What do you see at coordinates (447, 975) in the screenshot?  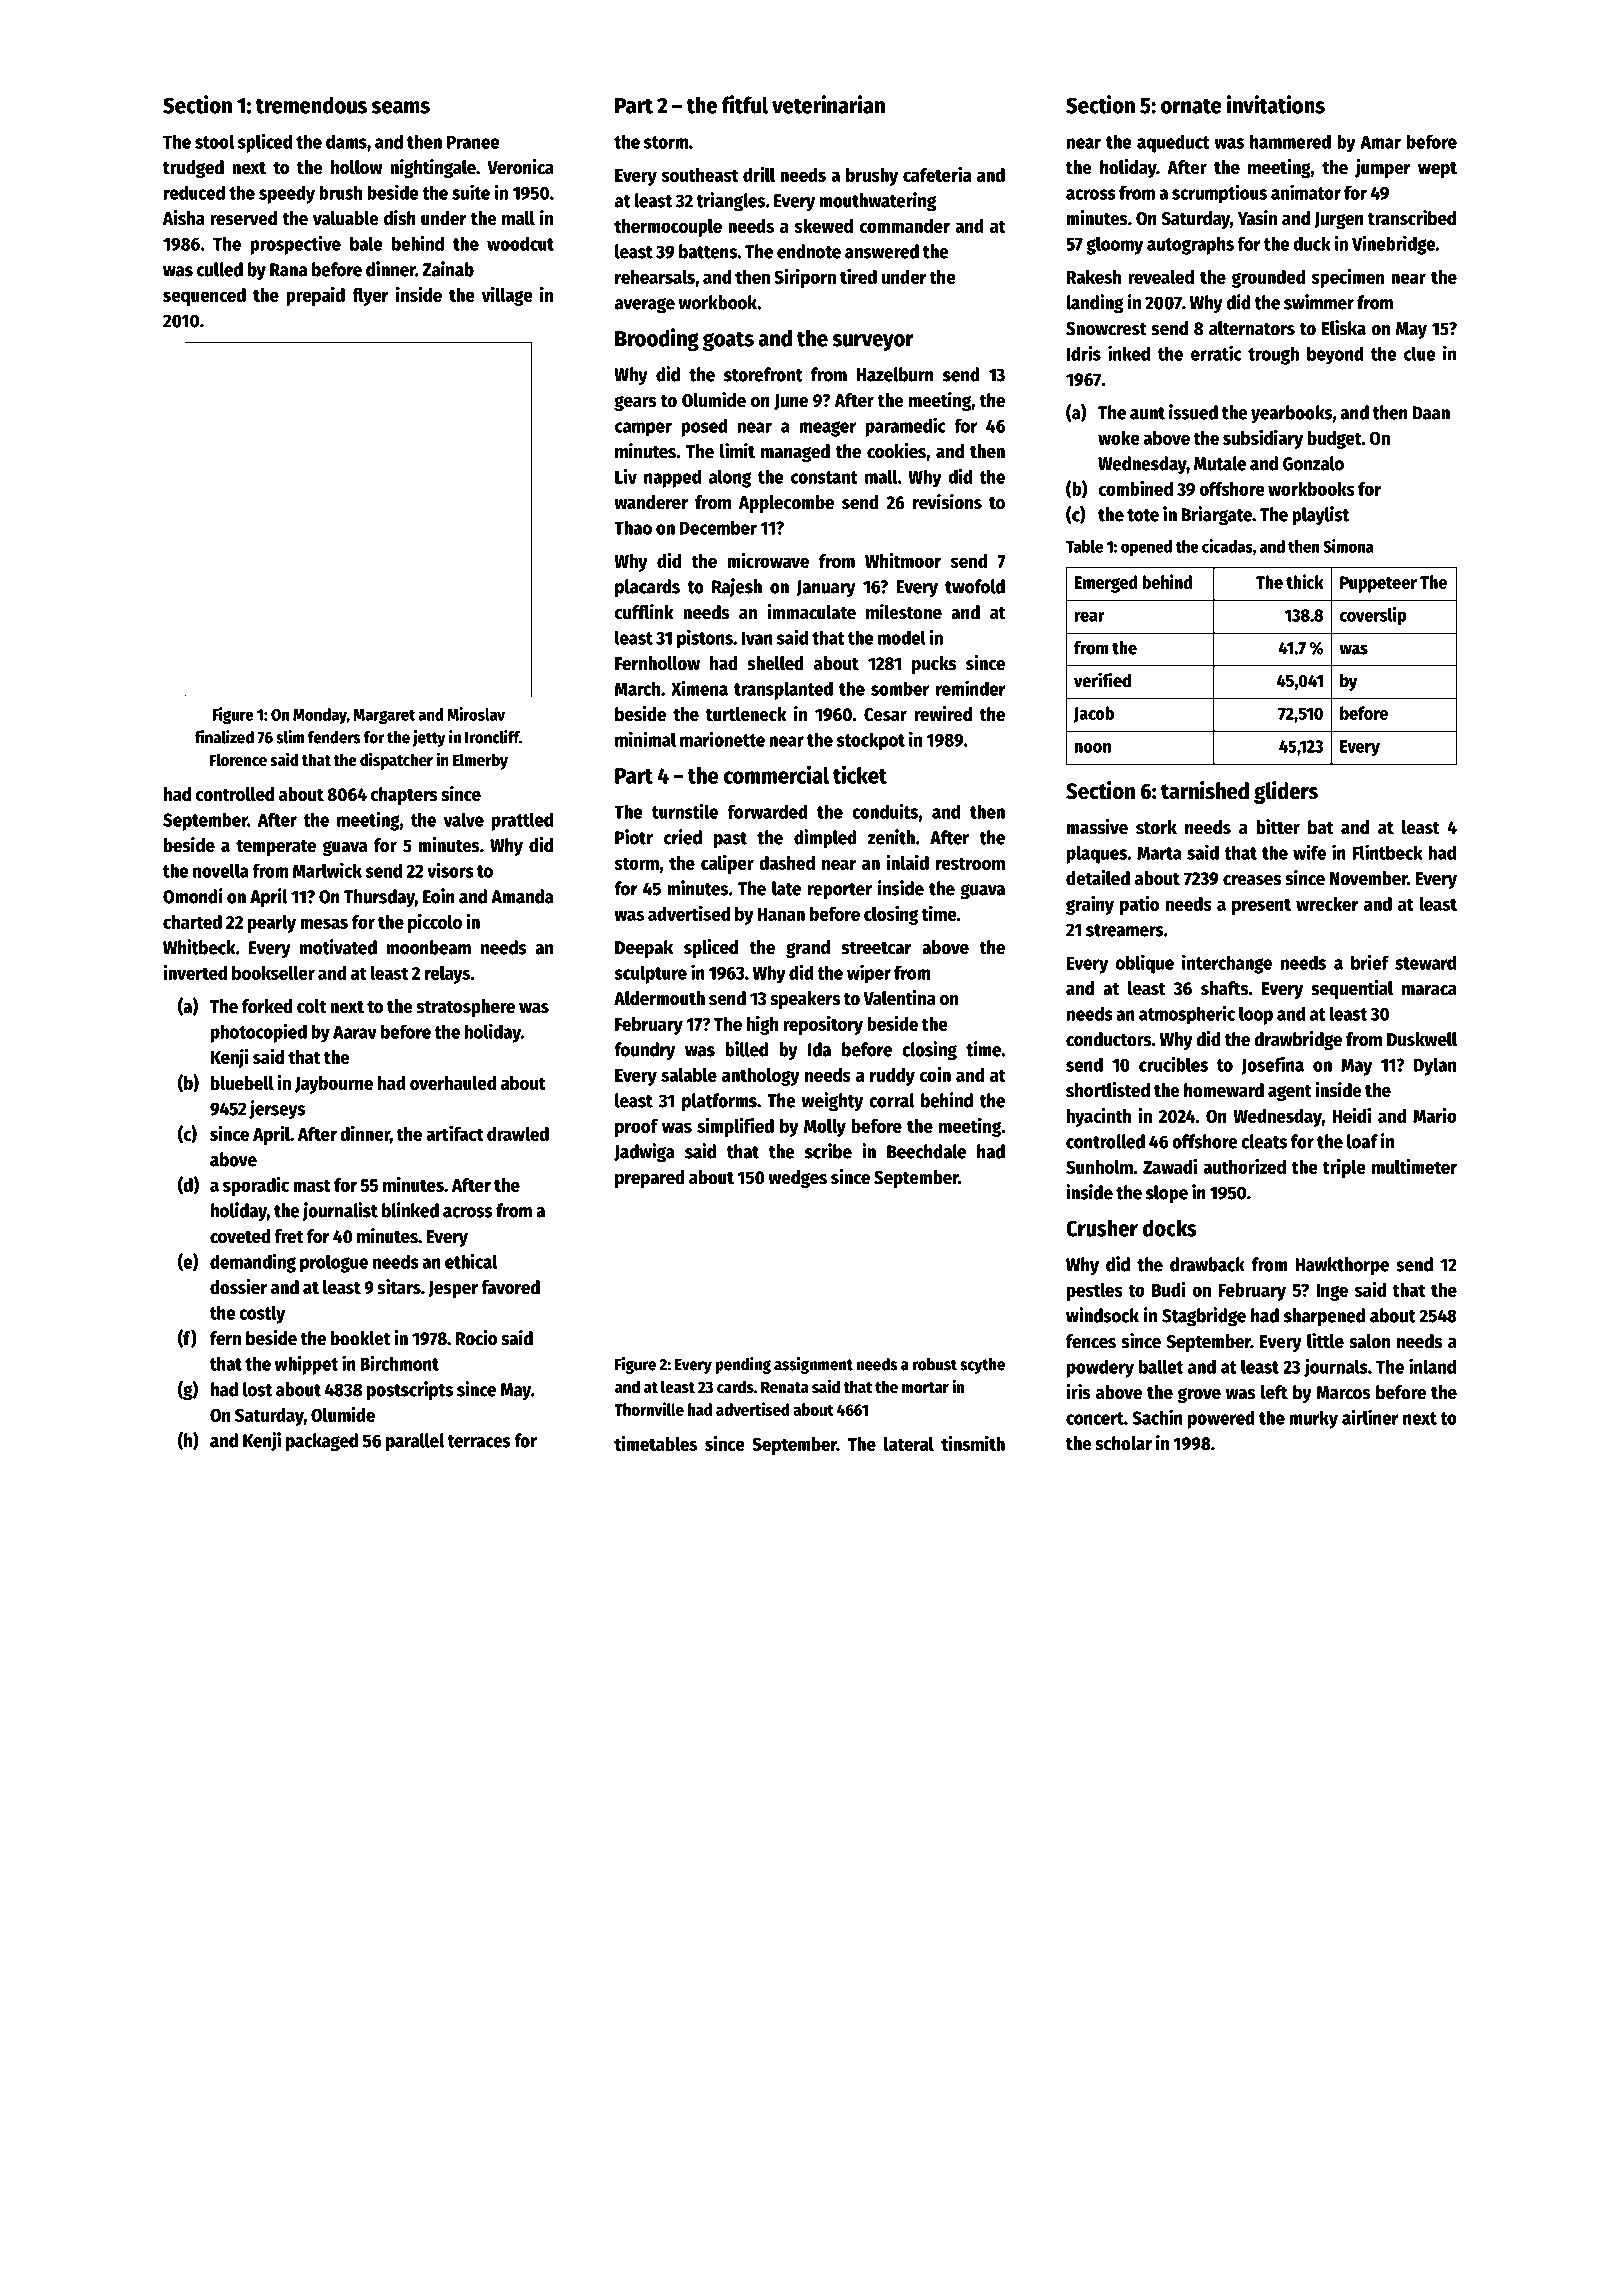 I see `relays` at bounding box center [447, 975].
